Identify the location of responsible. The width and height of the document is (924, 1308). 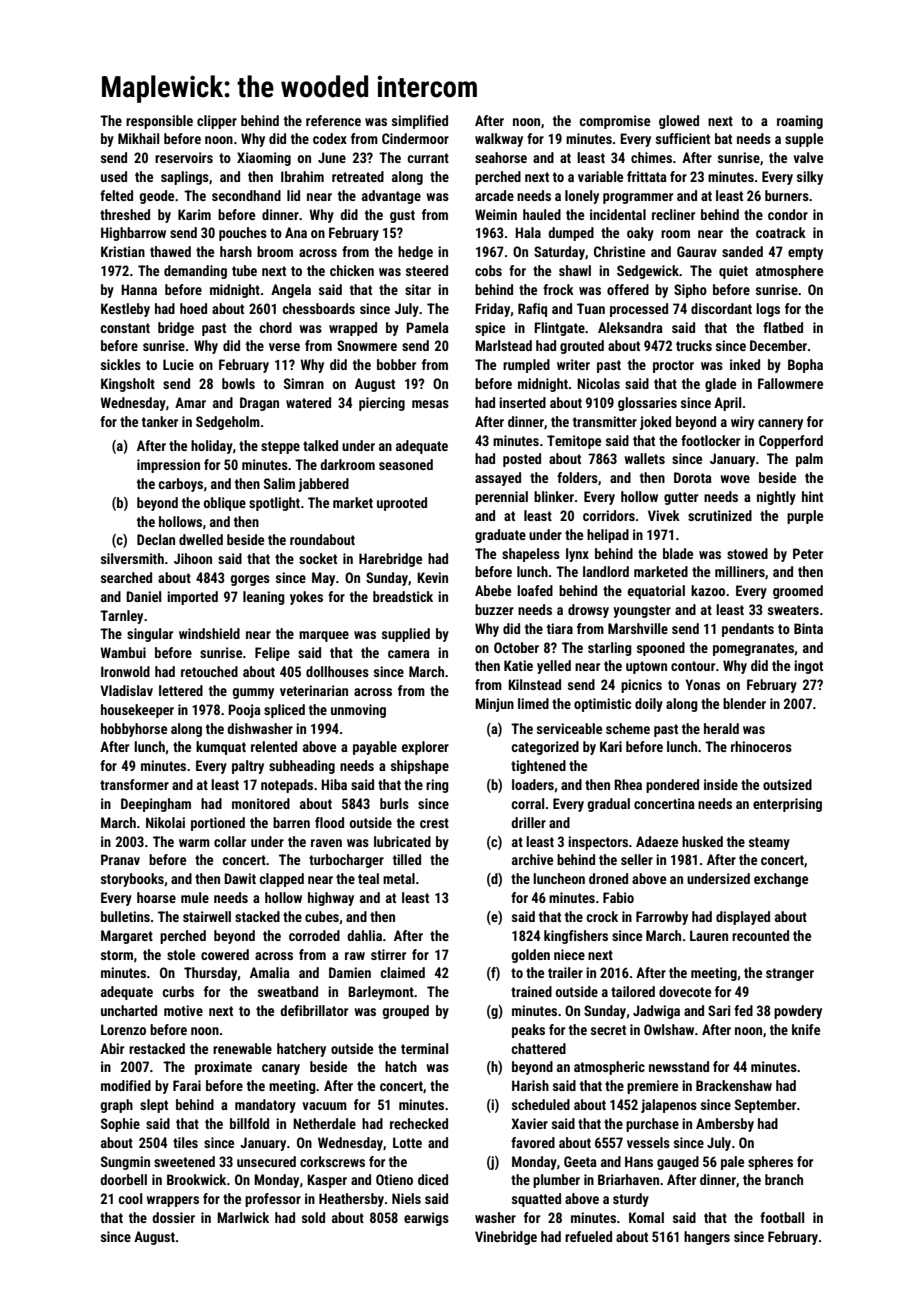
(159, 122).
